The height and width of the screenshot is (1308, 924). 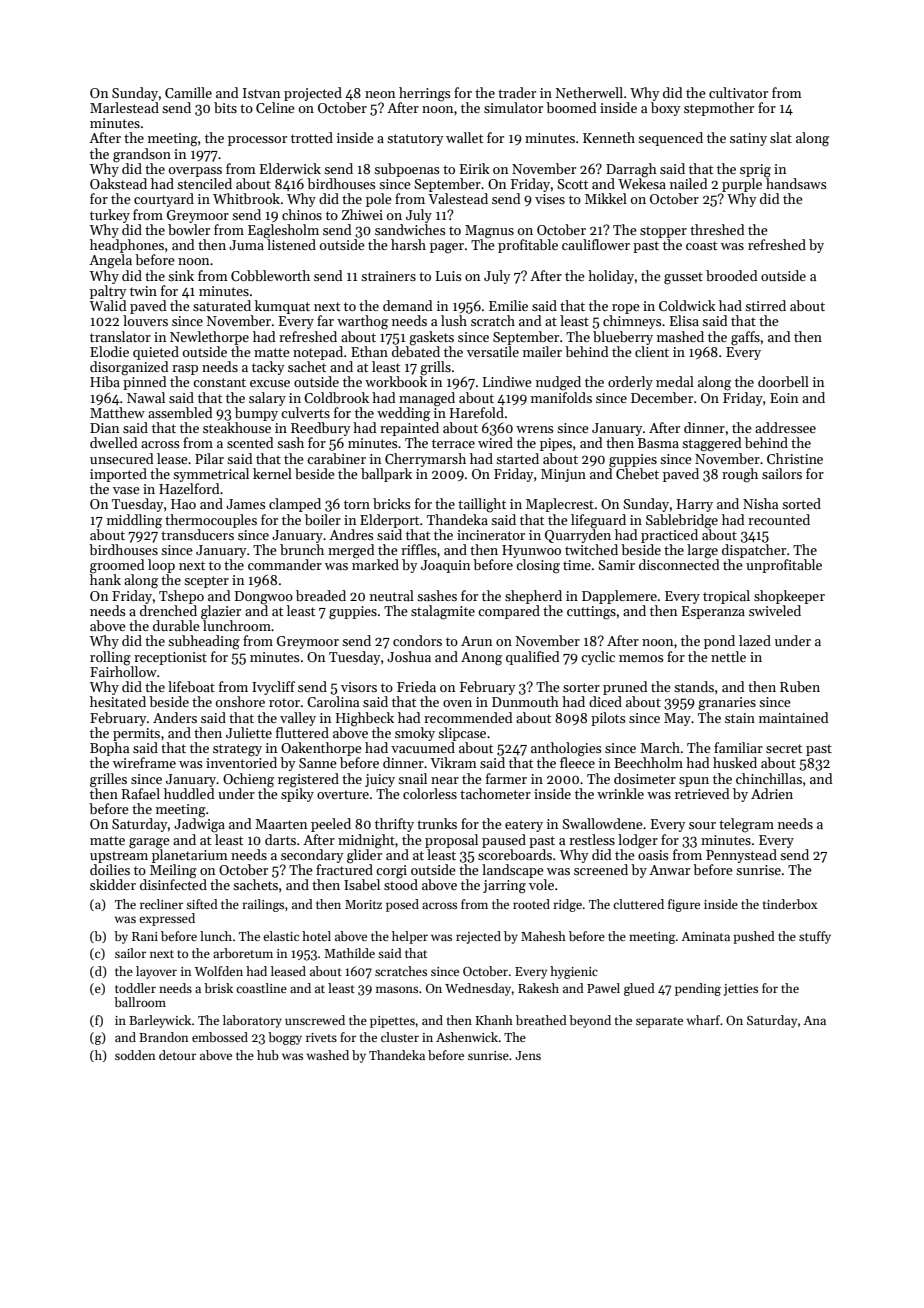 I want to click on cultivator, so click(x=738, y=92).
